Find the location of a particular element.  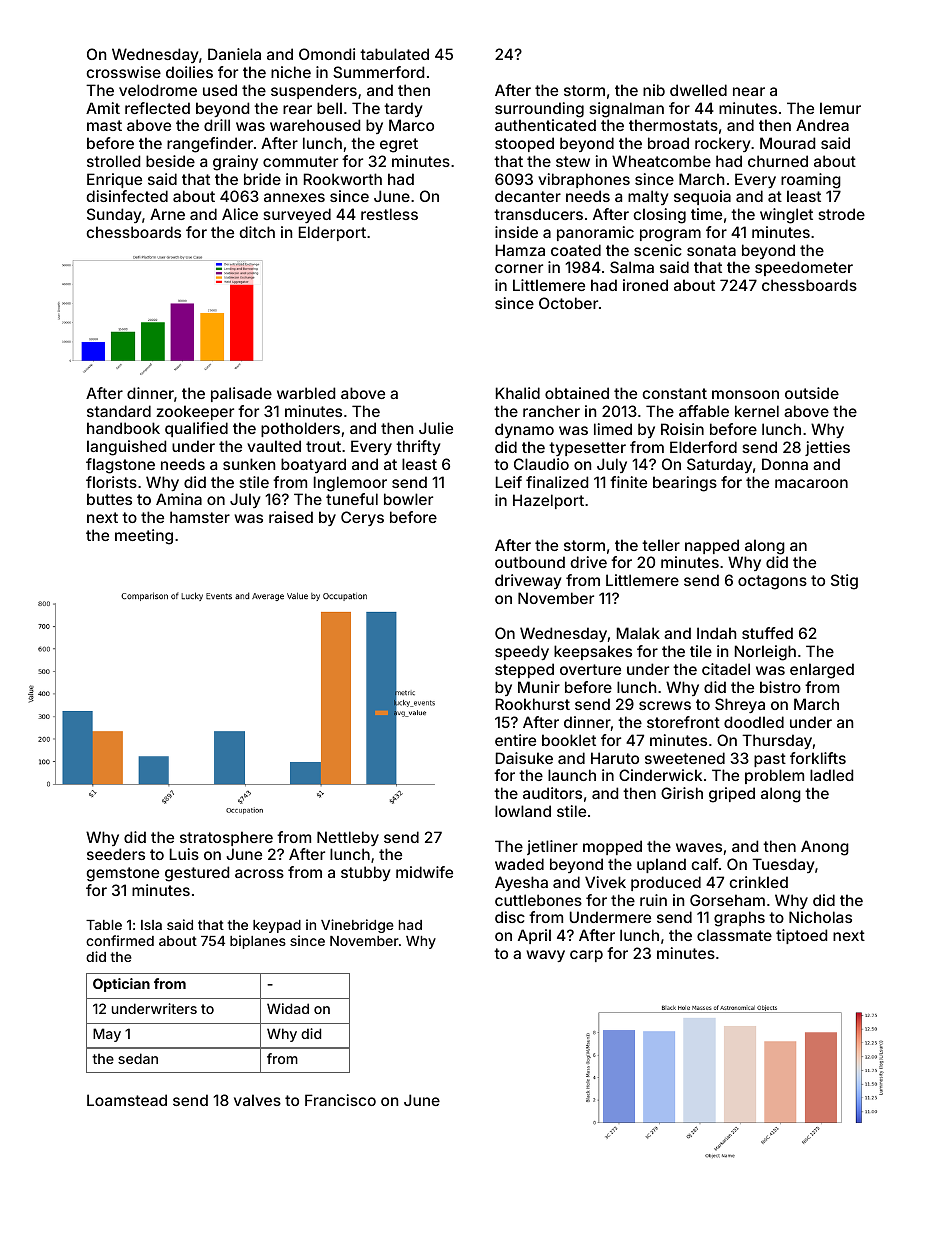

strode is located at coordinates (841, 214).
